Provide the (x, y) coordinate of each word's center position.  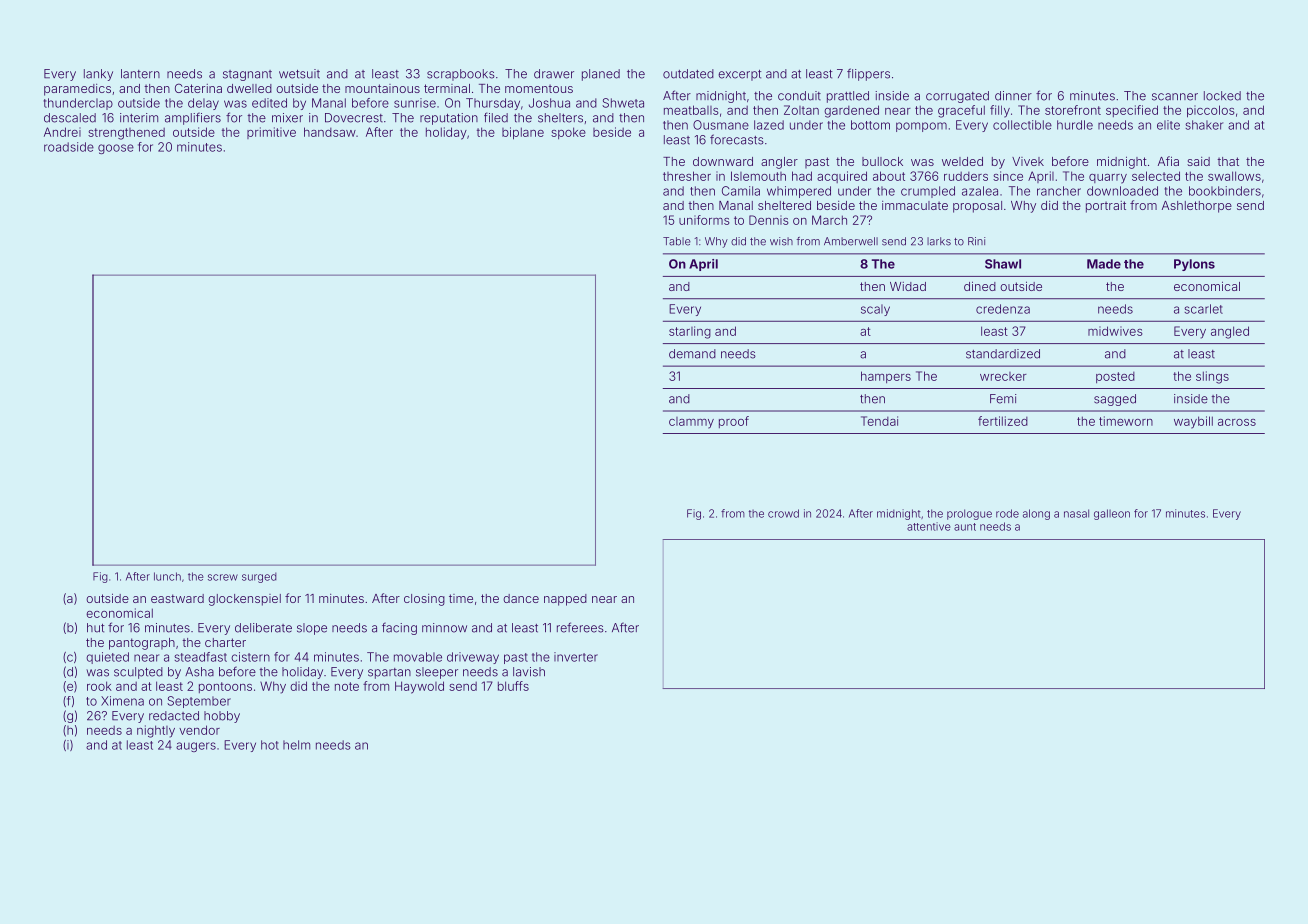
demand (692, 354)
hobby (222, 717)
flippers (868, 74)
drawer (554, 74)
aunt (965, 527)
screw (223, 577)
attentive (929, 526)
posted (1115, 377)
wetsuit (299, 74)
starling (690, 332)
